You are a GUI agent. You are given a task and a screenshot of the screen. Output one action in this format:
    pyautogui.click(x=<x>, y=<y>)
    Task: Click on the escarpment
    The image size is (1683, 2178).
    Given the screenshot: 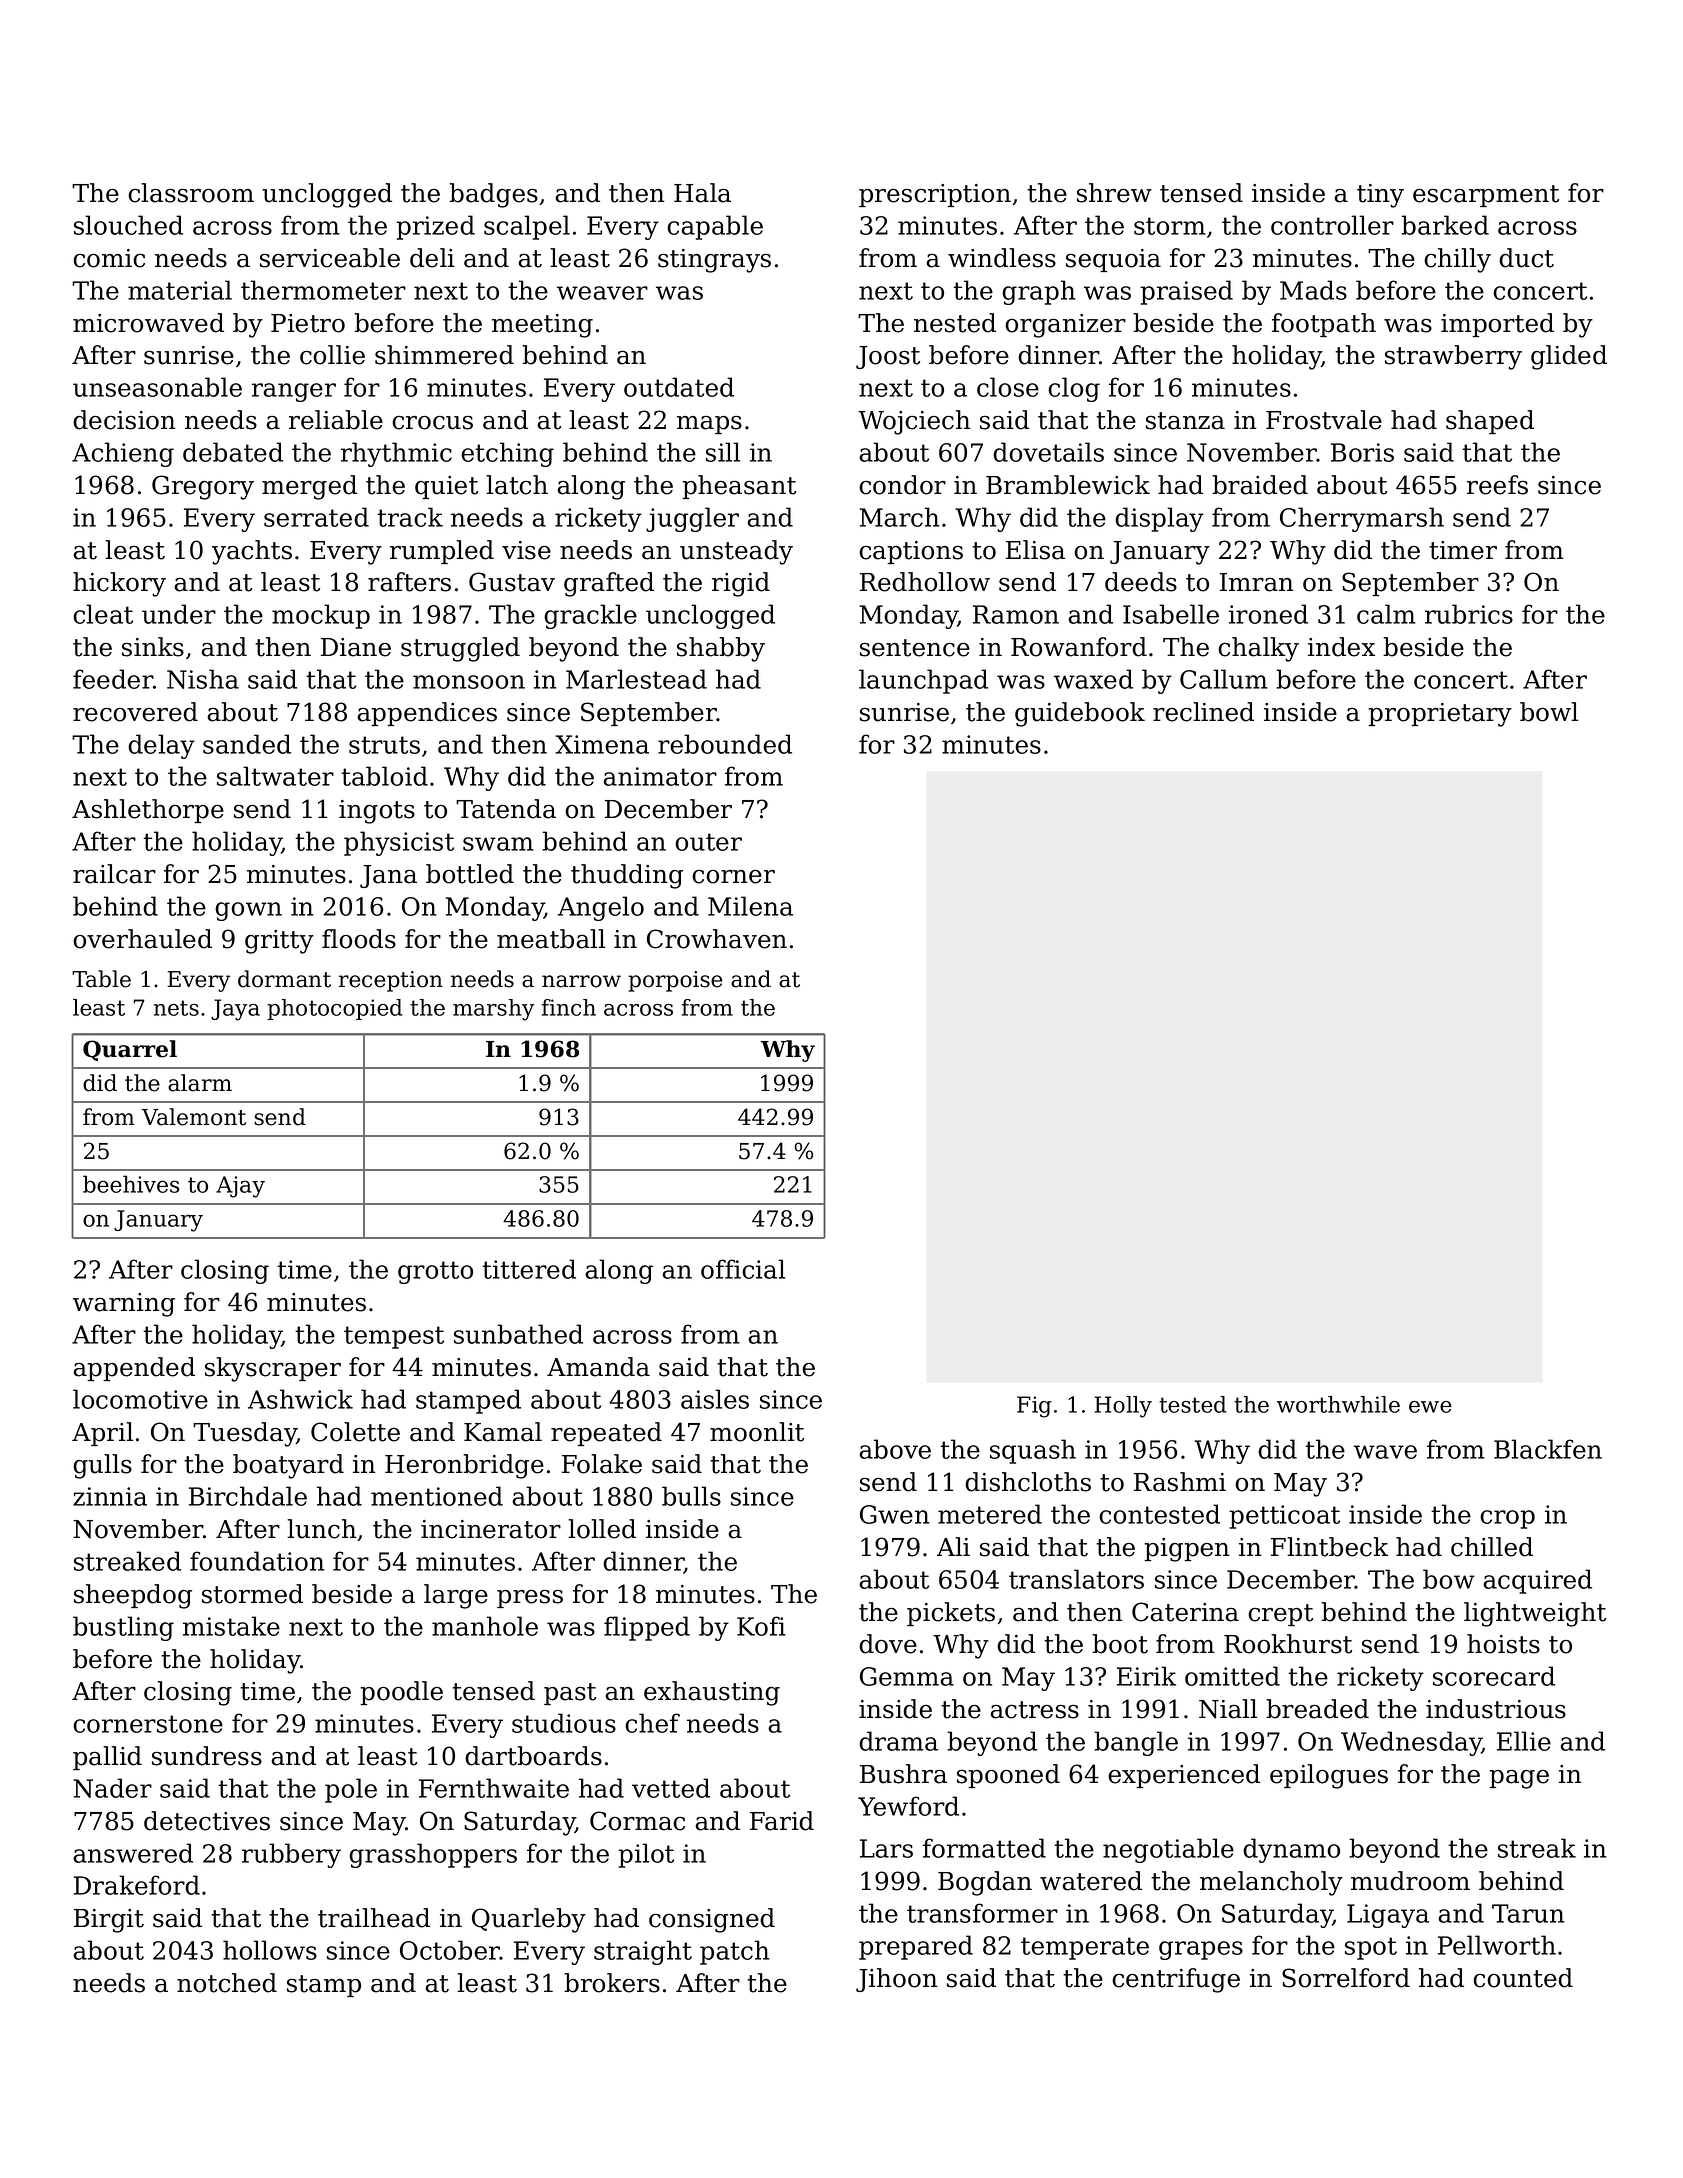 What is the action you would take?
    pyautogui.click(x=1486, y=196)
